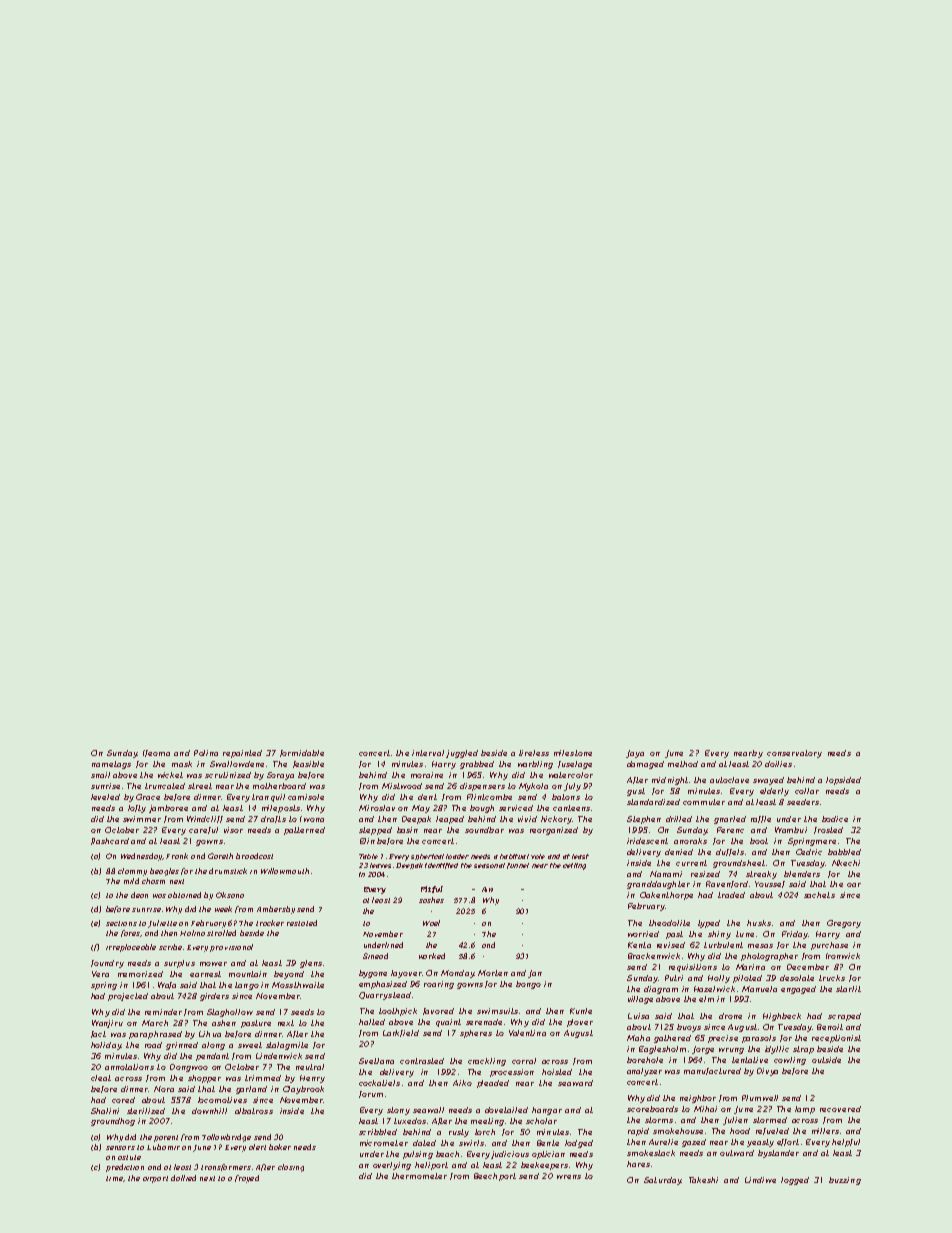 This screenshot has height=1233, width=952. Describe the element at coordinates (534, 753) in the screenshot. I see `tireless` at that location.
